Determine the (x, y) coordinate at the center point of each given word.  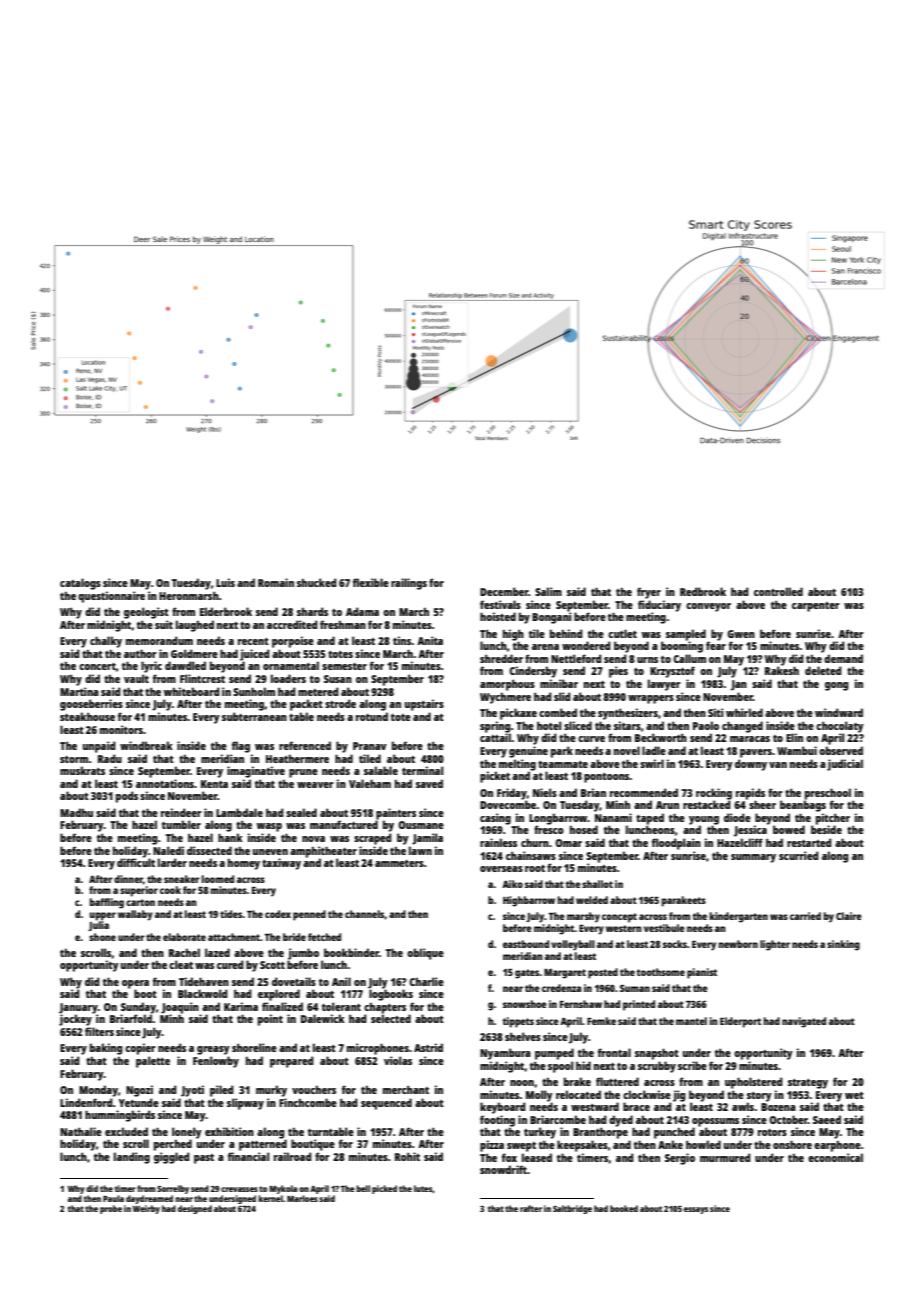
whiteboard (192, 691)
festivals (500, 604)
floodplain (676, 844)
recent (253, 641)
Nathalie (81, 1131)
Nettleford (576, 658)
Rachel (184, 952)
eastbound (526, 944)
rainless (498, 842)
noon (522, 1083)
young (704, 820)
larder (172, 862)
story (759, 1097)
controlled (778, 591)
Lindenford (86, 1102)
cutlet (622, 633)
